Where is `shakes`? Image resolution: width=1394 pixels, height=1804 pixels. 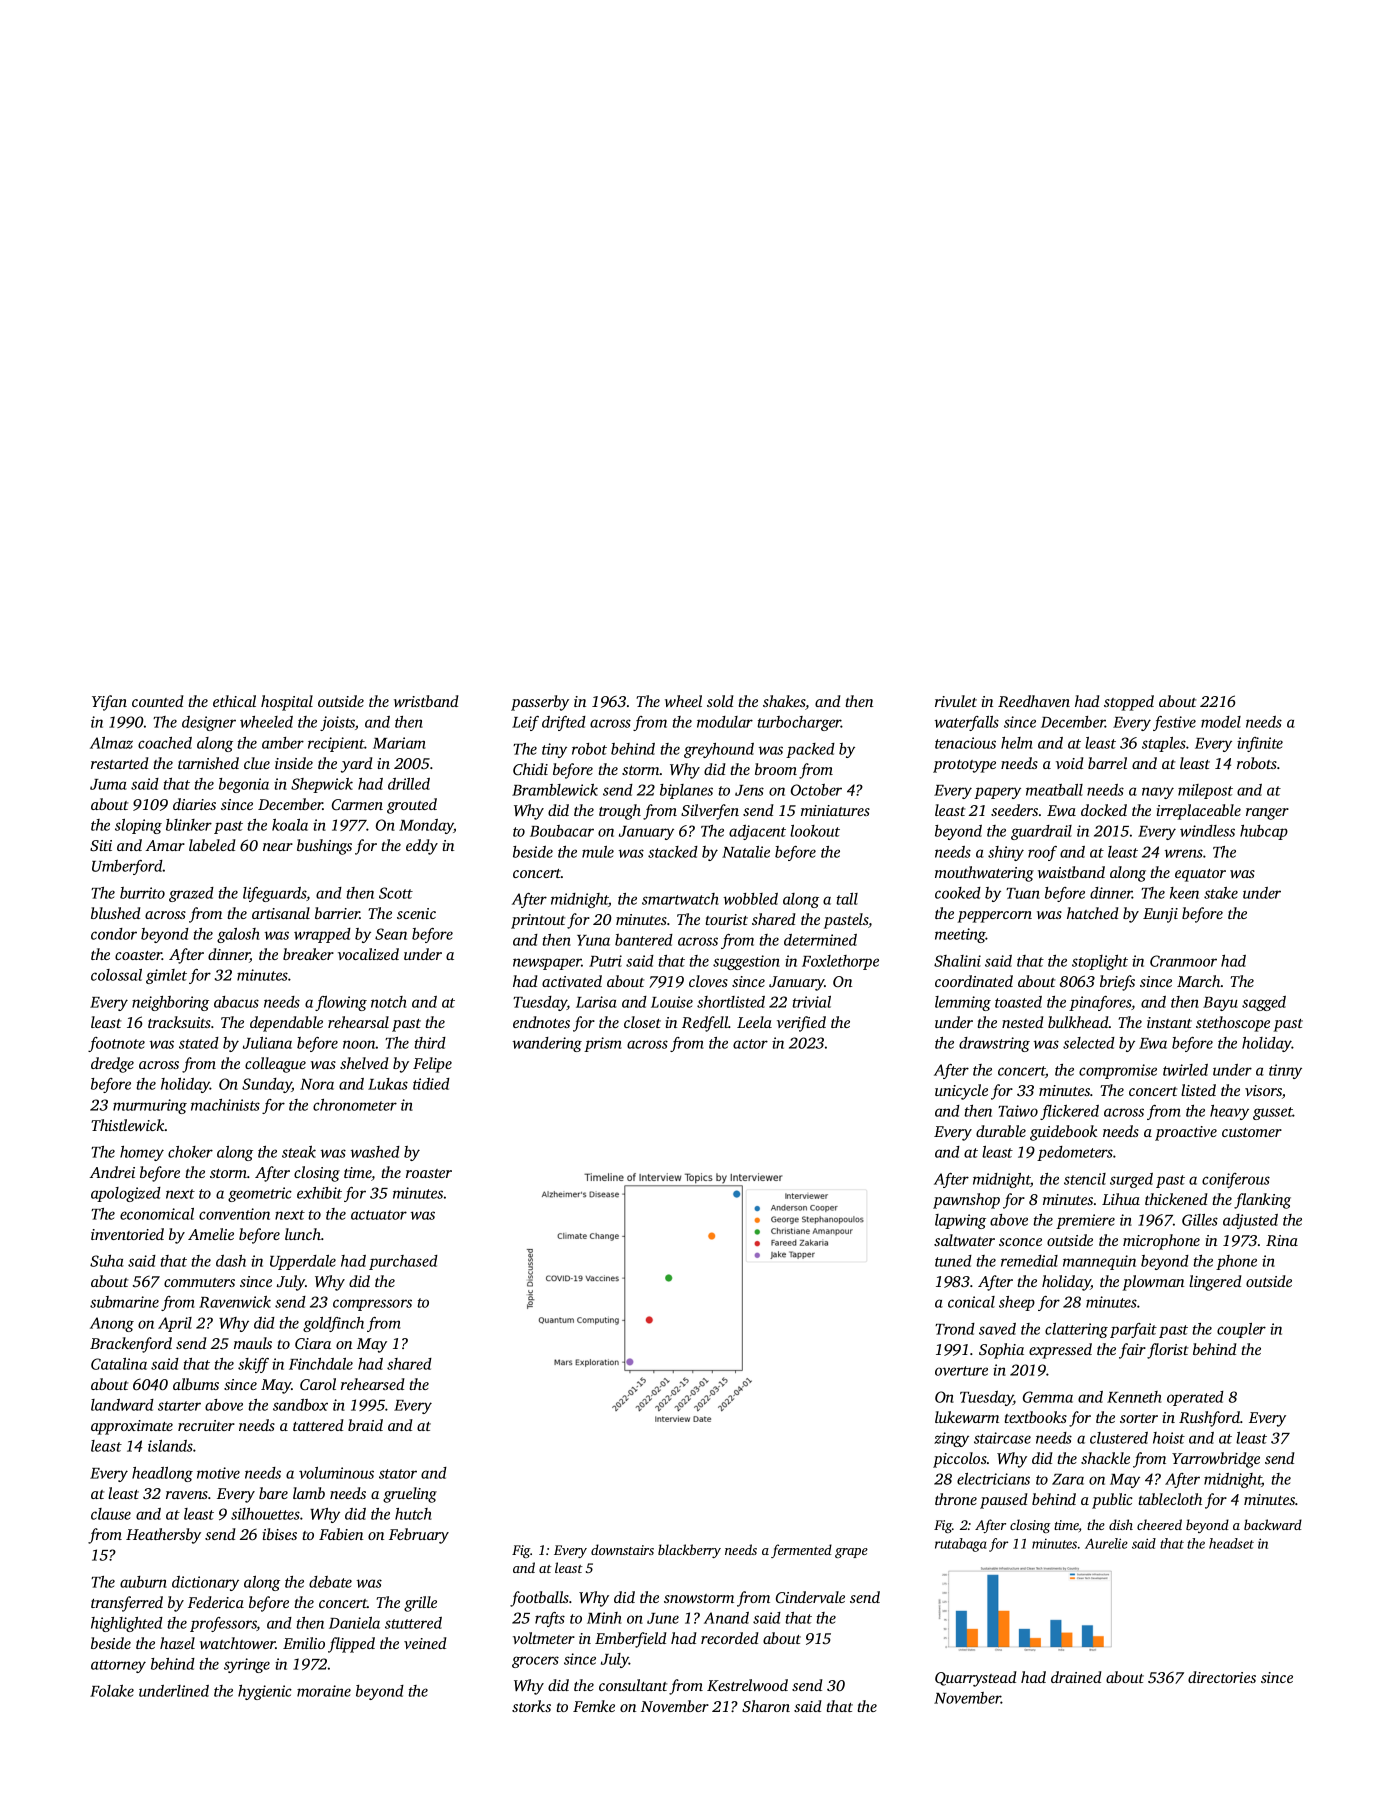 shakes is located at coordinates (784, 702).
